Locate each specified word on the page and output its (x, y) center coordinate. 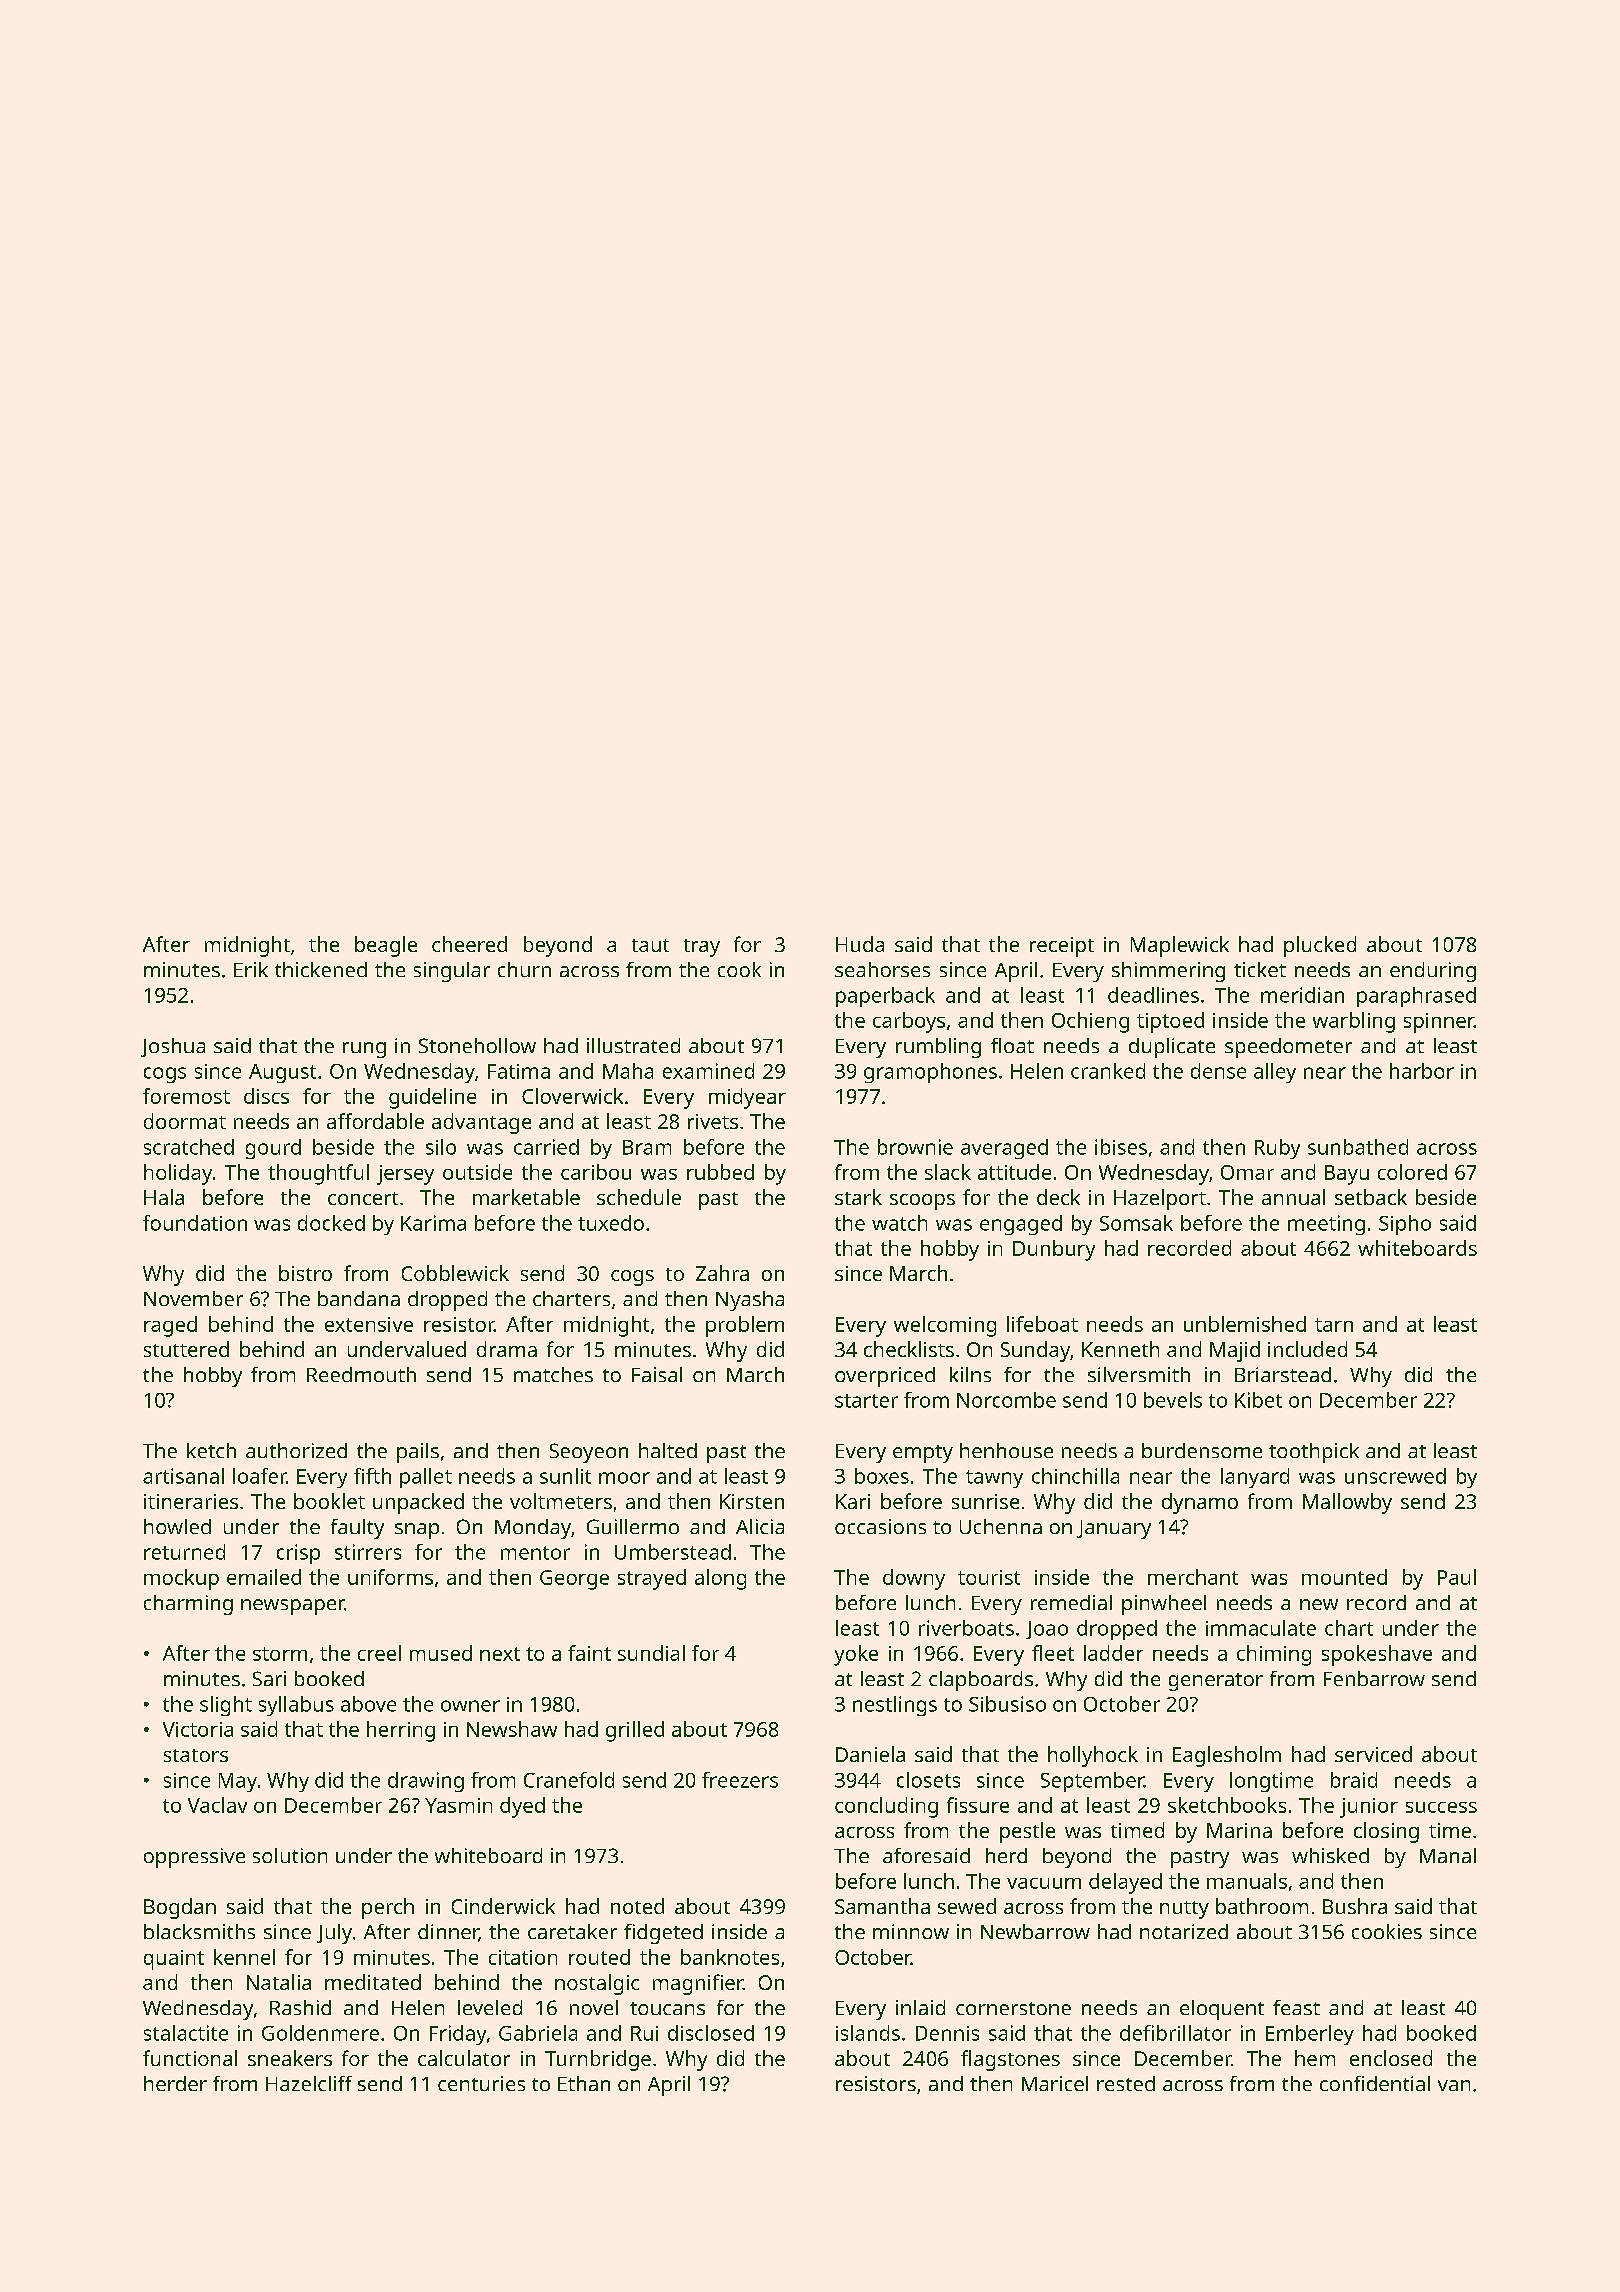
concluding (886, 1807)
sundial (651, 1653)
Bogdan (180, 1908)
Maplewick (1180, 946)
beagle (386, 946)
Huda (860, 944)
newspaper (293, 1607)
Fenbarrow (1374, 1678)
